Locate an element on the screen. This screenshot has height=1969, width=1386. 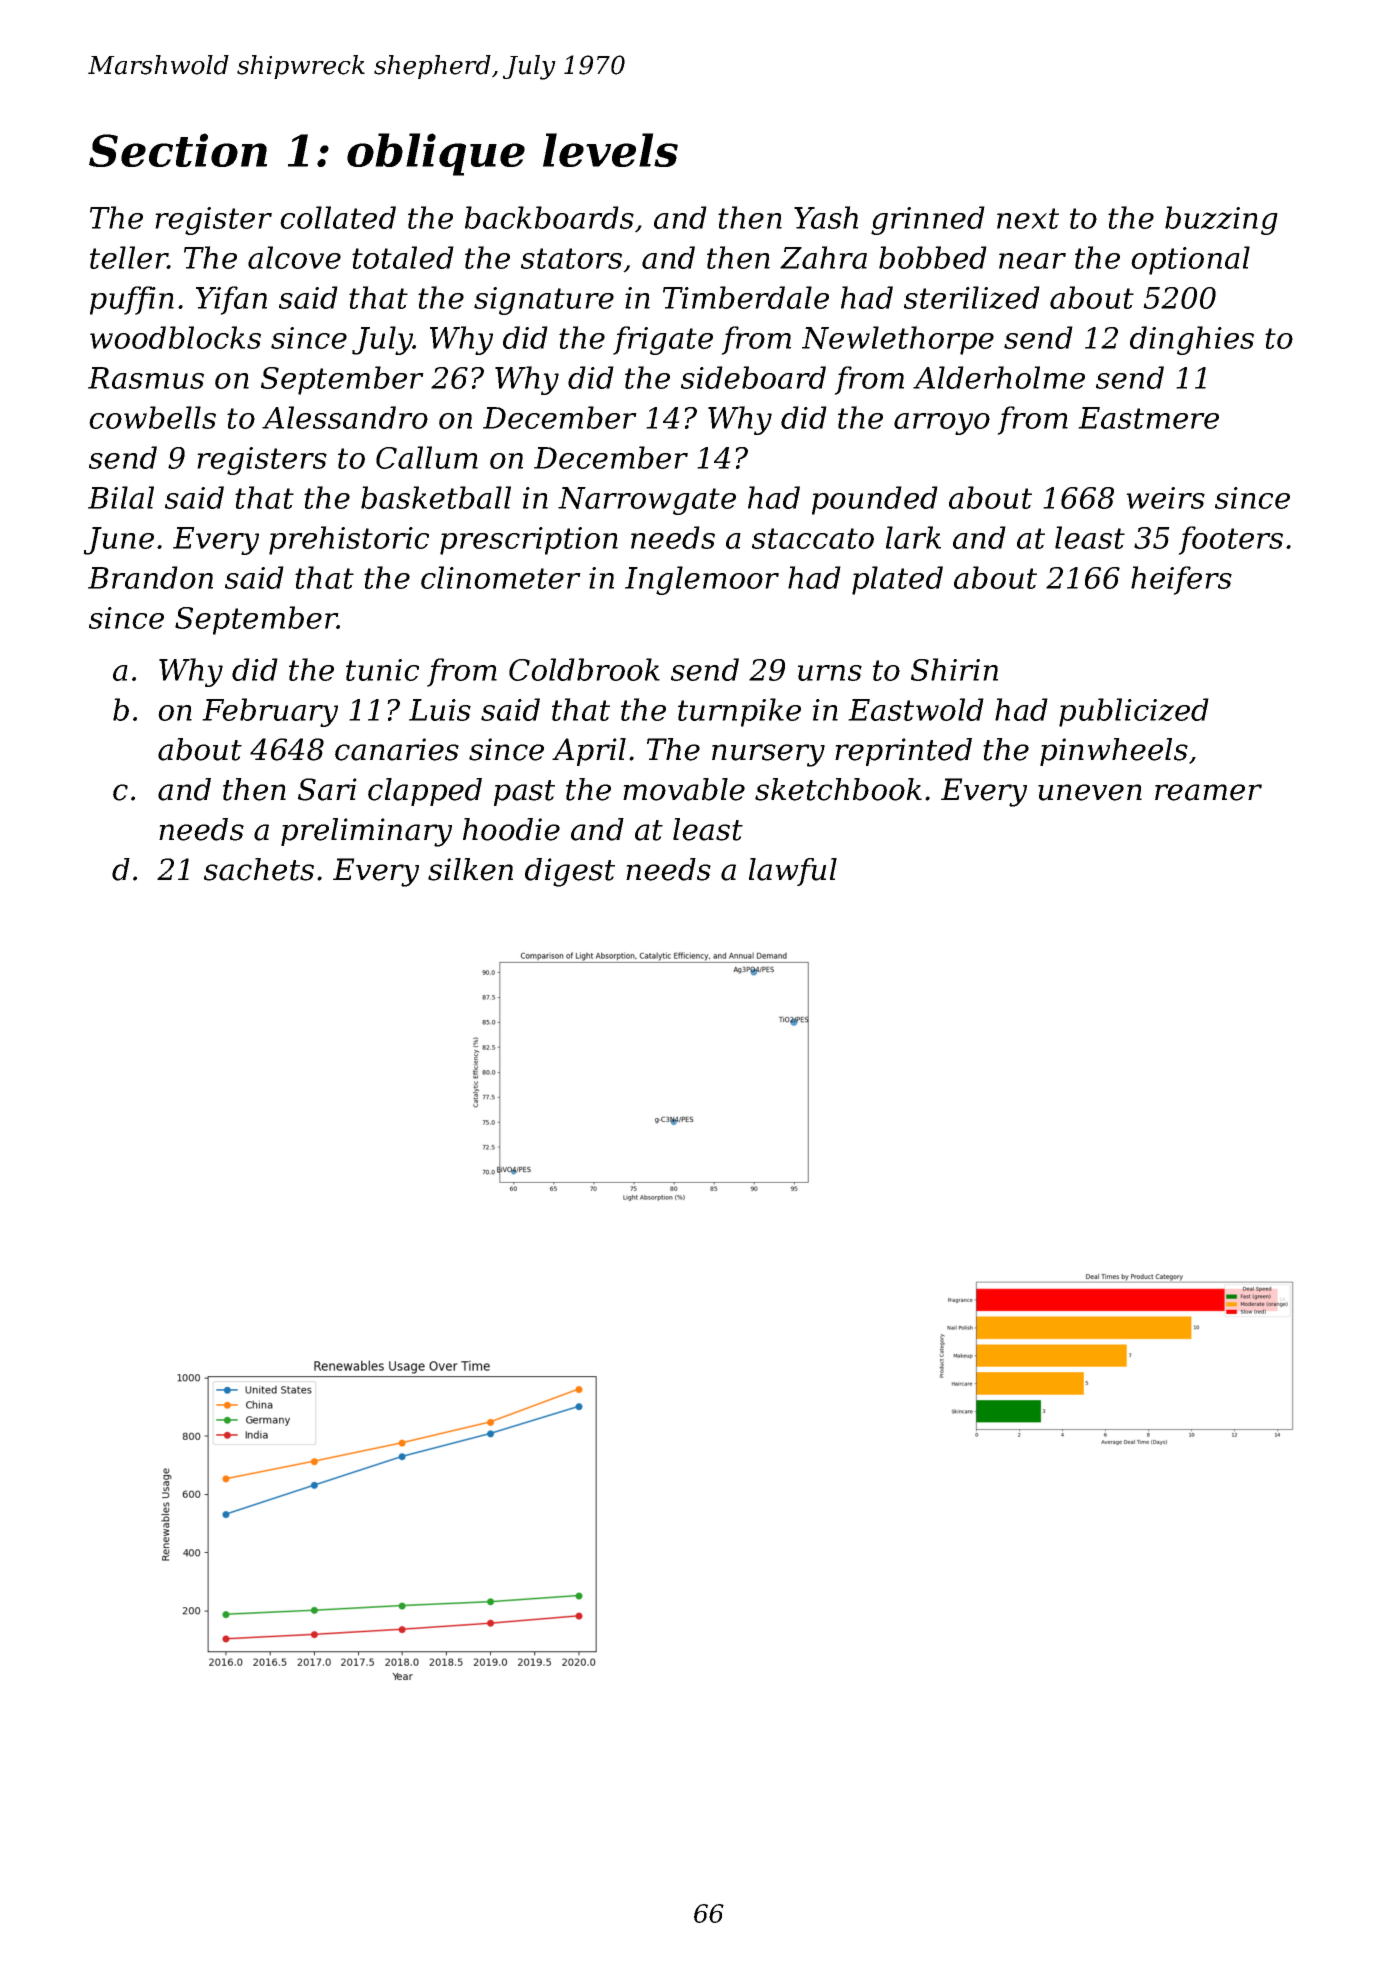
buzzing is located at coordinates (1221, 220).
